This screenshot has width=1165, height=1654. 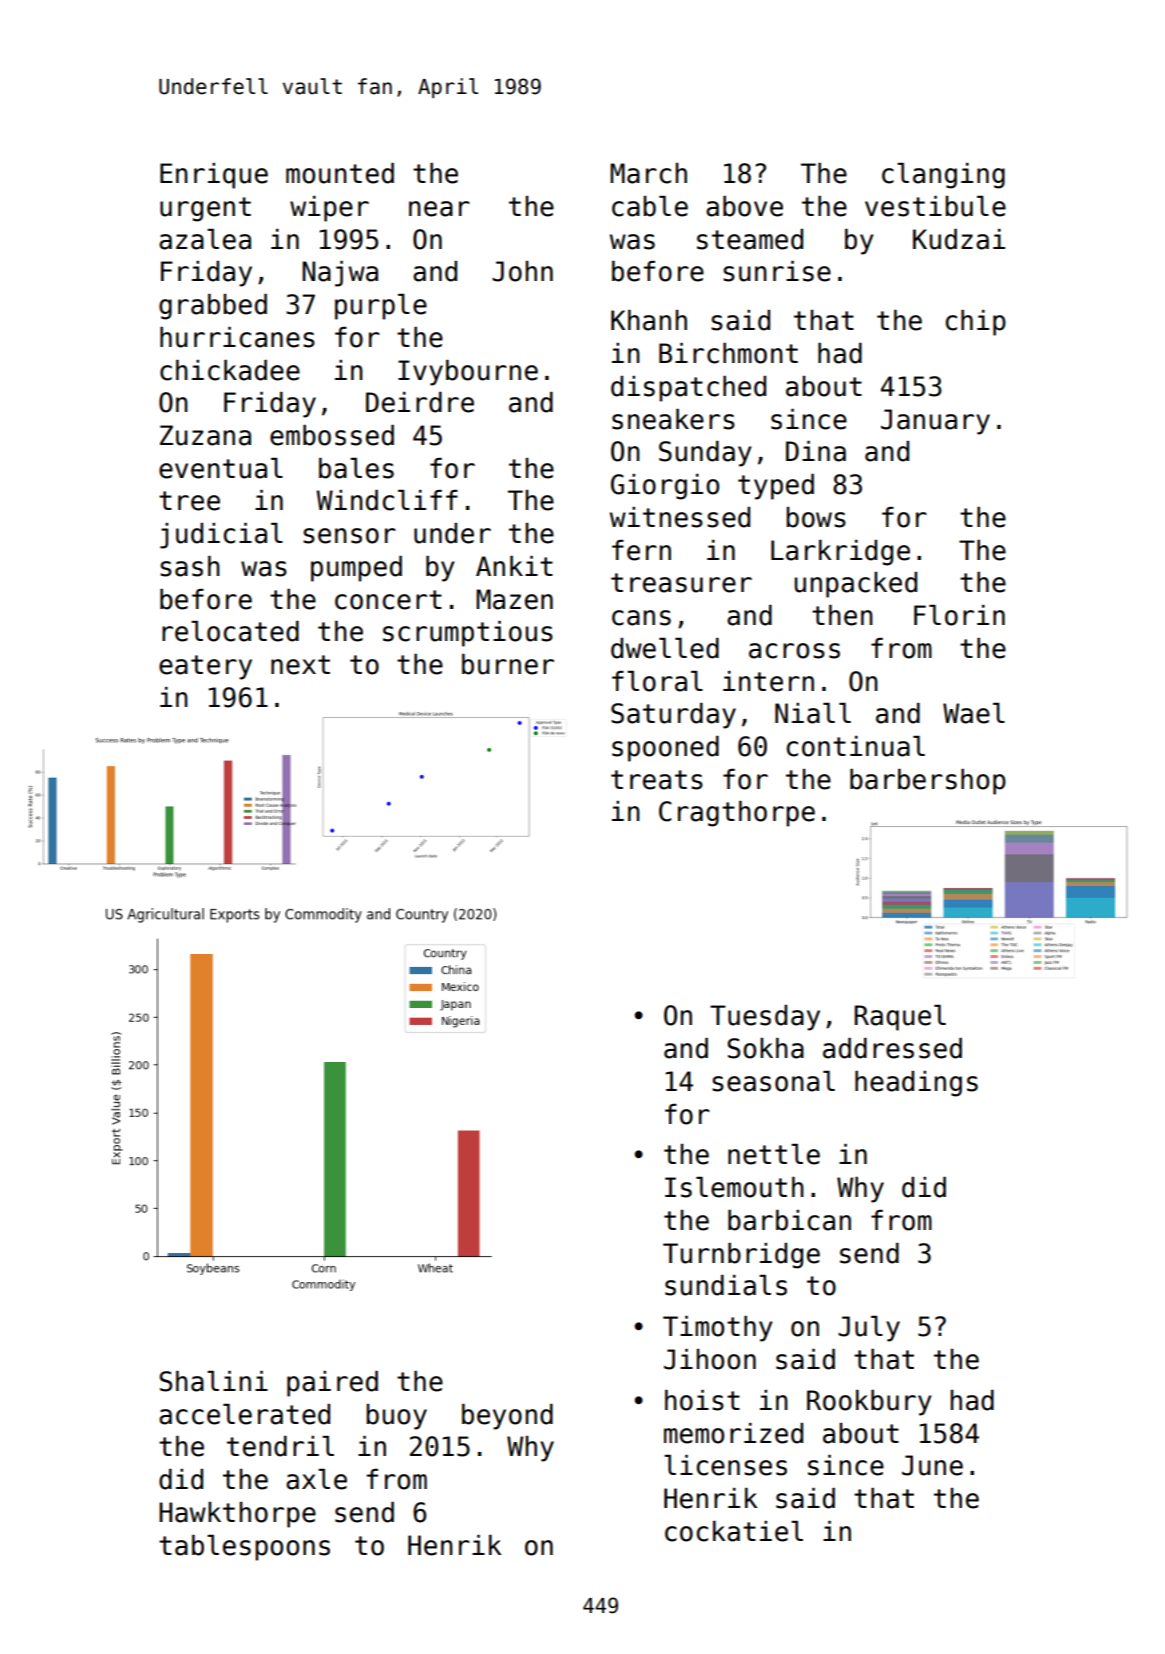 I want to click on Sokha, so click(x=765, y=1048).
